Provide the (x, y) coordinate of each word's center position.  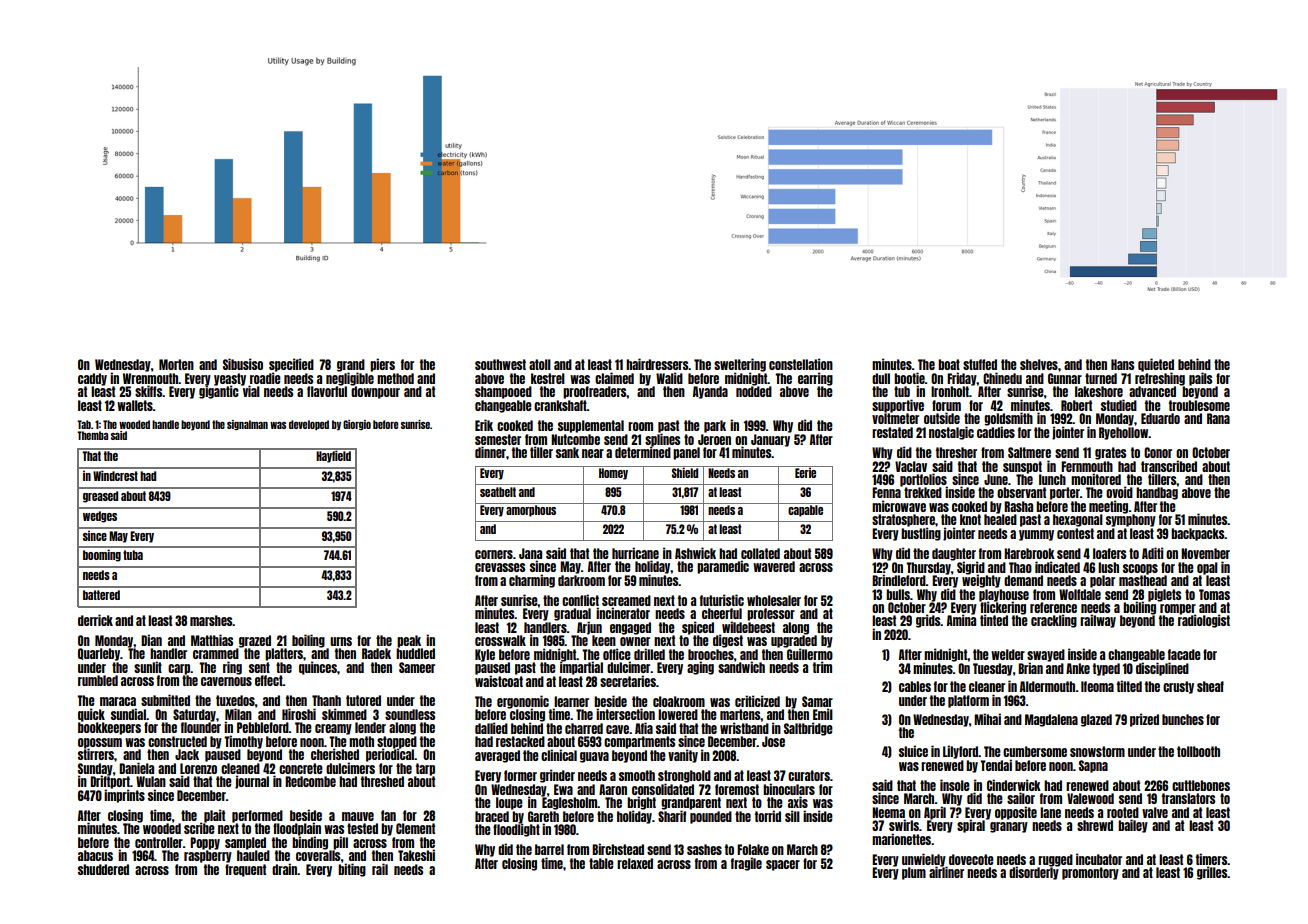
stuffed (980, 364)
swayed (1046, 655)
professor (771, 614)
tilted (1129, 686)
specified (291, 365)
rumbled (98, 680)
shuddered (103, 869)
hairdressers (657, 364)
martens (740, 714)
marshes (211, 620)
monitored (1096, 479)
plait (214, 816)
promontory (1090, 873)
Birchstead (618, 849)
